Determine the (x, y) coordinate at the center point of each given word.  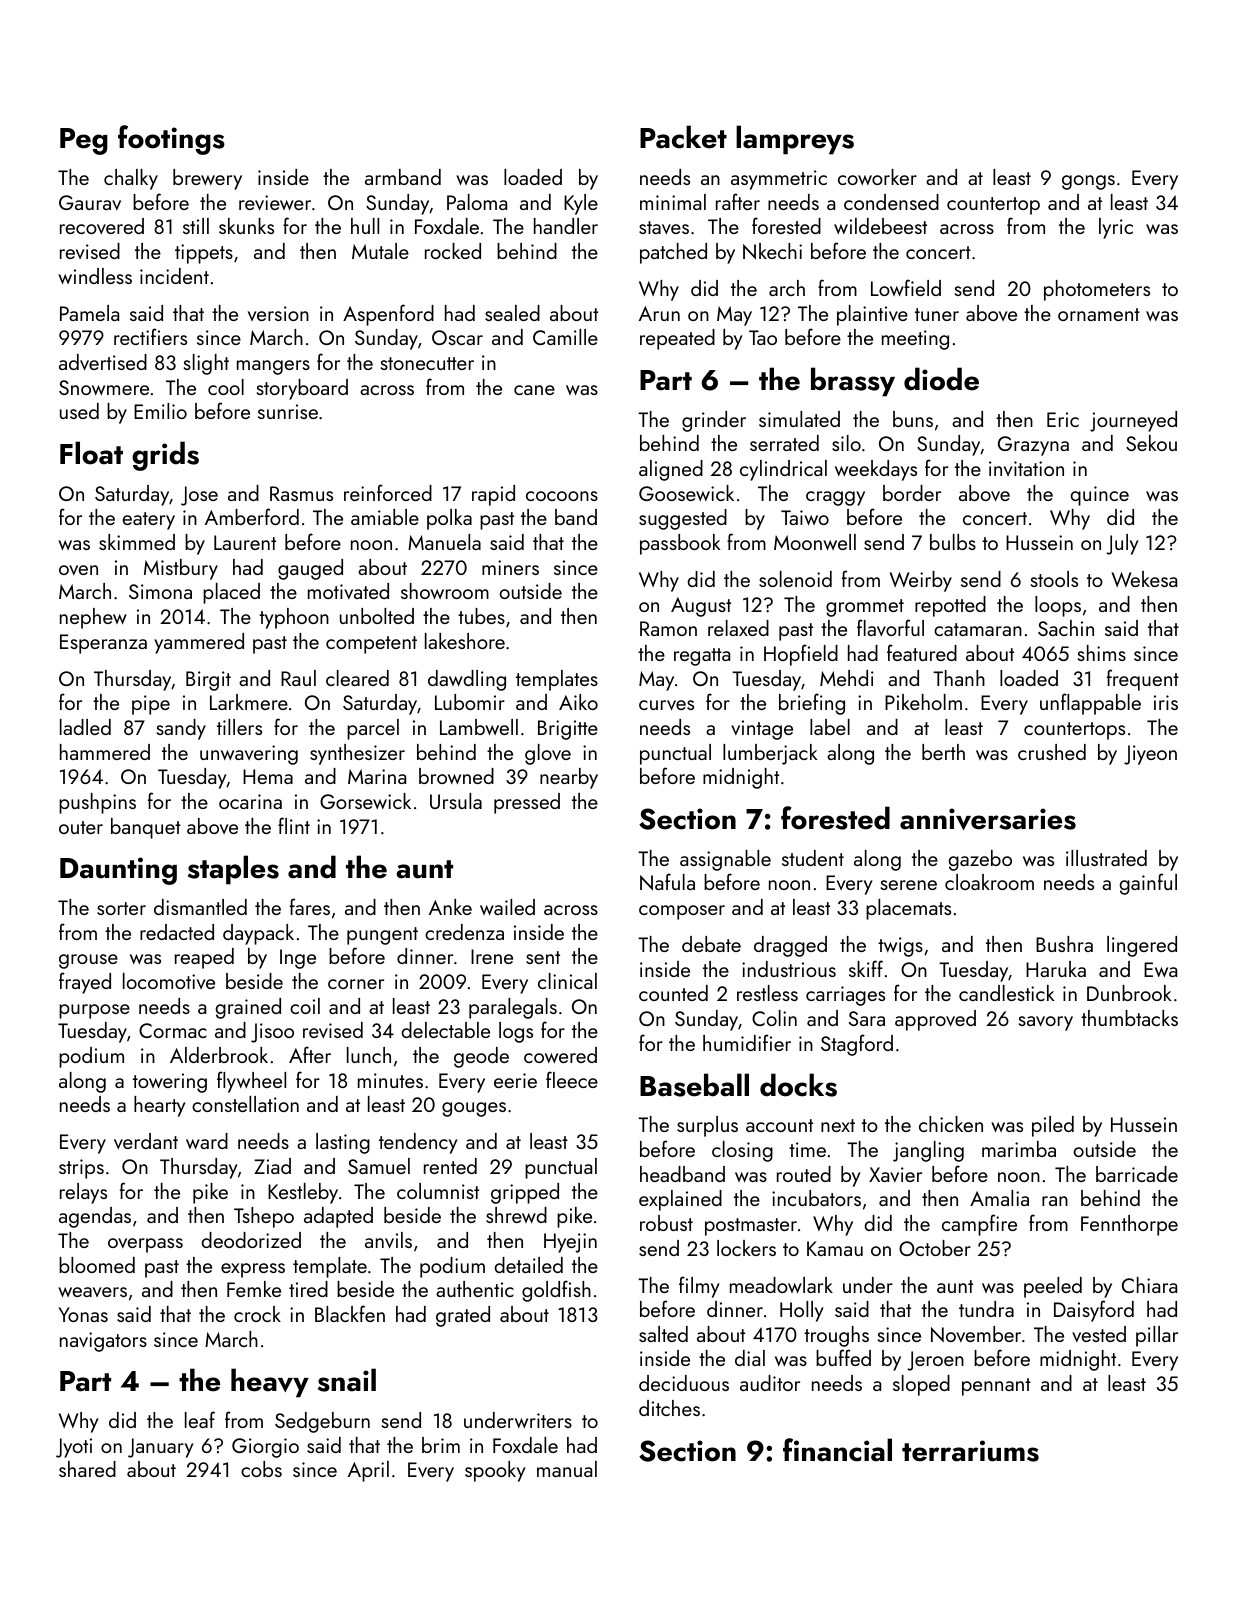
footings (171, 140)
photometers (1097, 290)
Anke (450, 907)
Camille (565, 337)
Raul (298, 678)
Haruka (1056, 969)
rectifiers (150, 336)
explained (680, 1200)
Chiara (1149, 1285)
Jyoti (74, 1448)
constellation (245, 1104)
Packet (683, 137)
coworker (877, 177)
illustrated (1106, 858)
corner (356, 984)
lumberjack (770, 754)
